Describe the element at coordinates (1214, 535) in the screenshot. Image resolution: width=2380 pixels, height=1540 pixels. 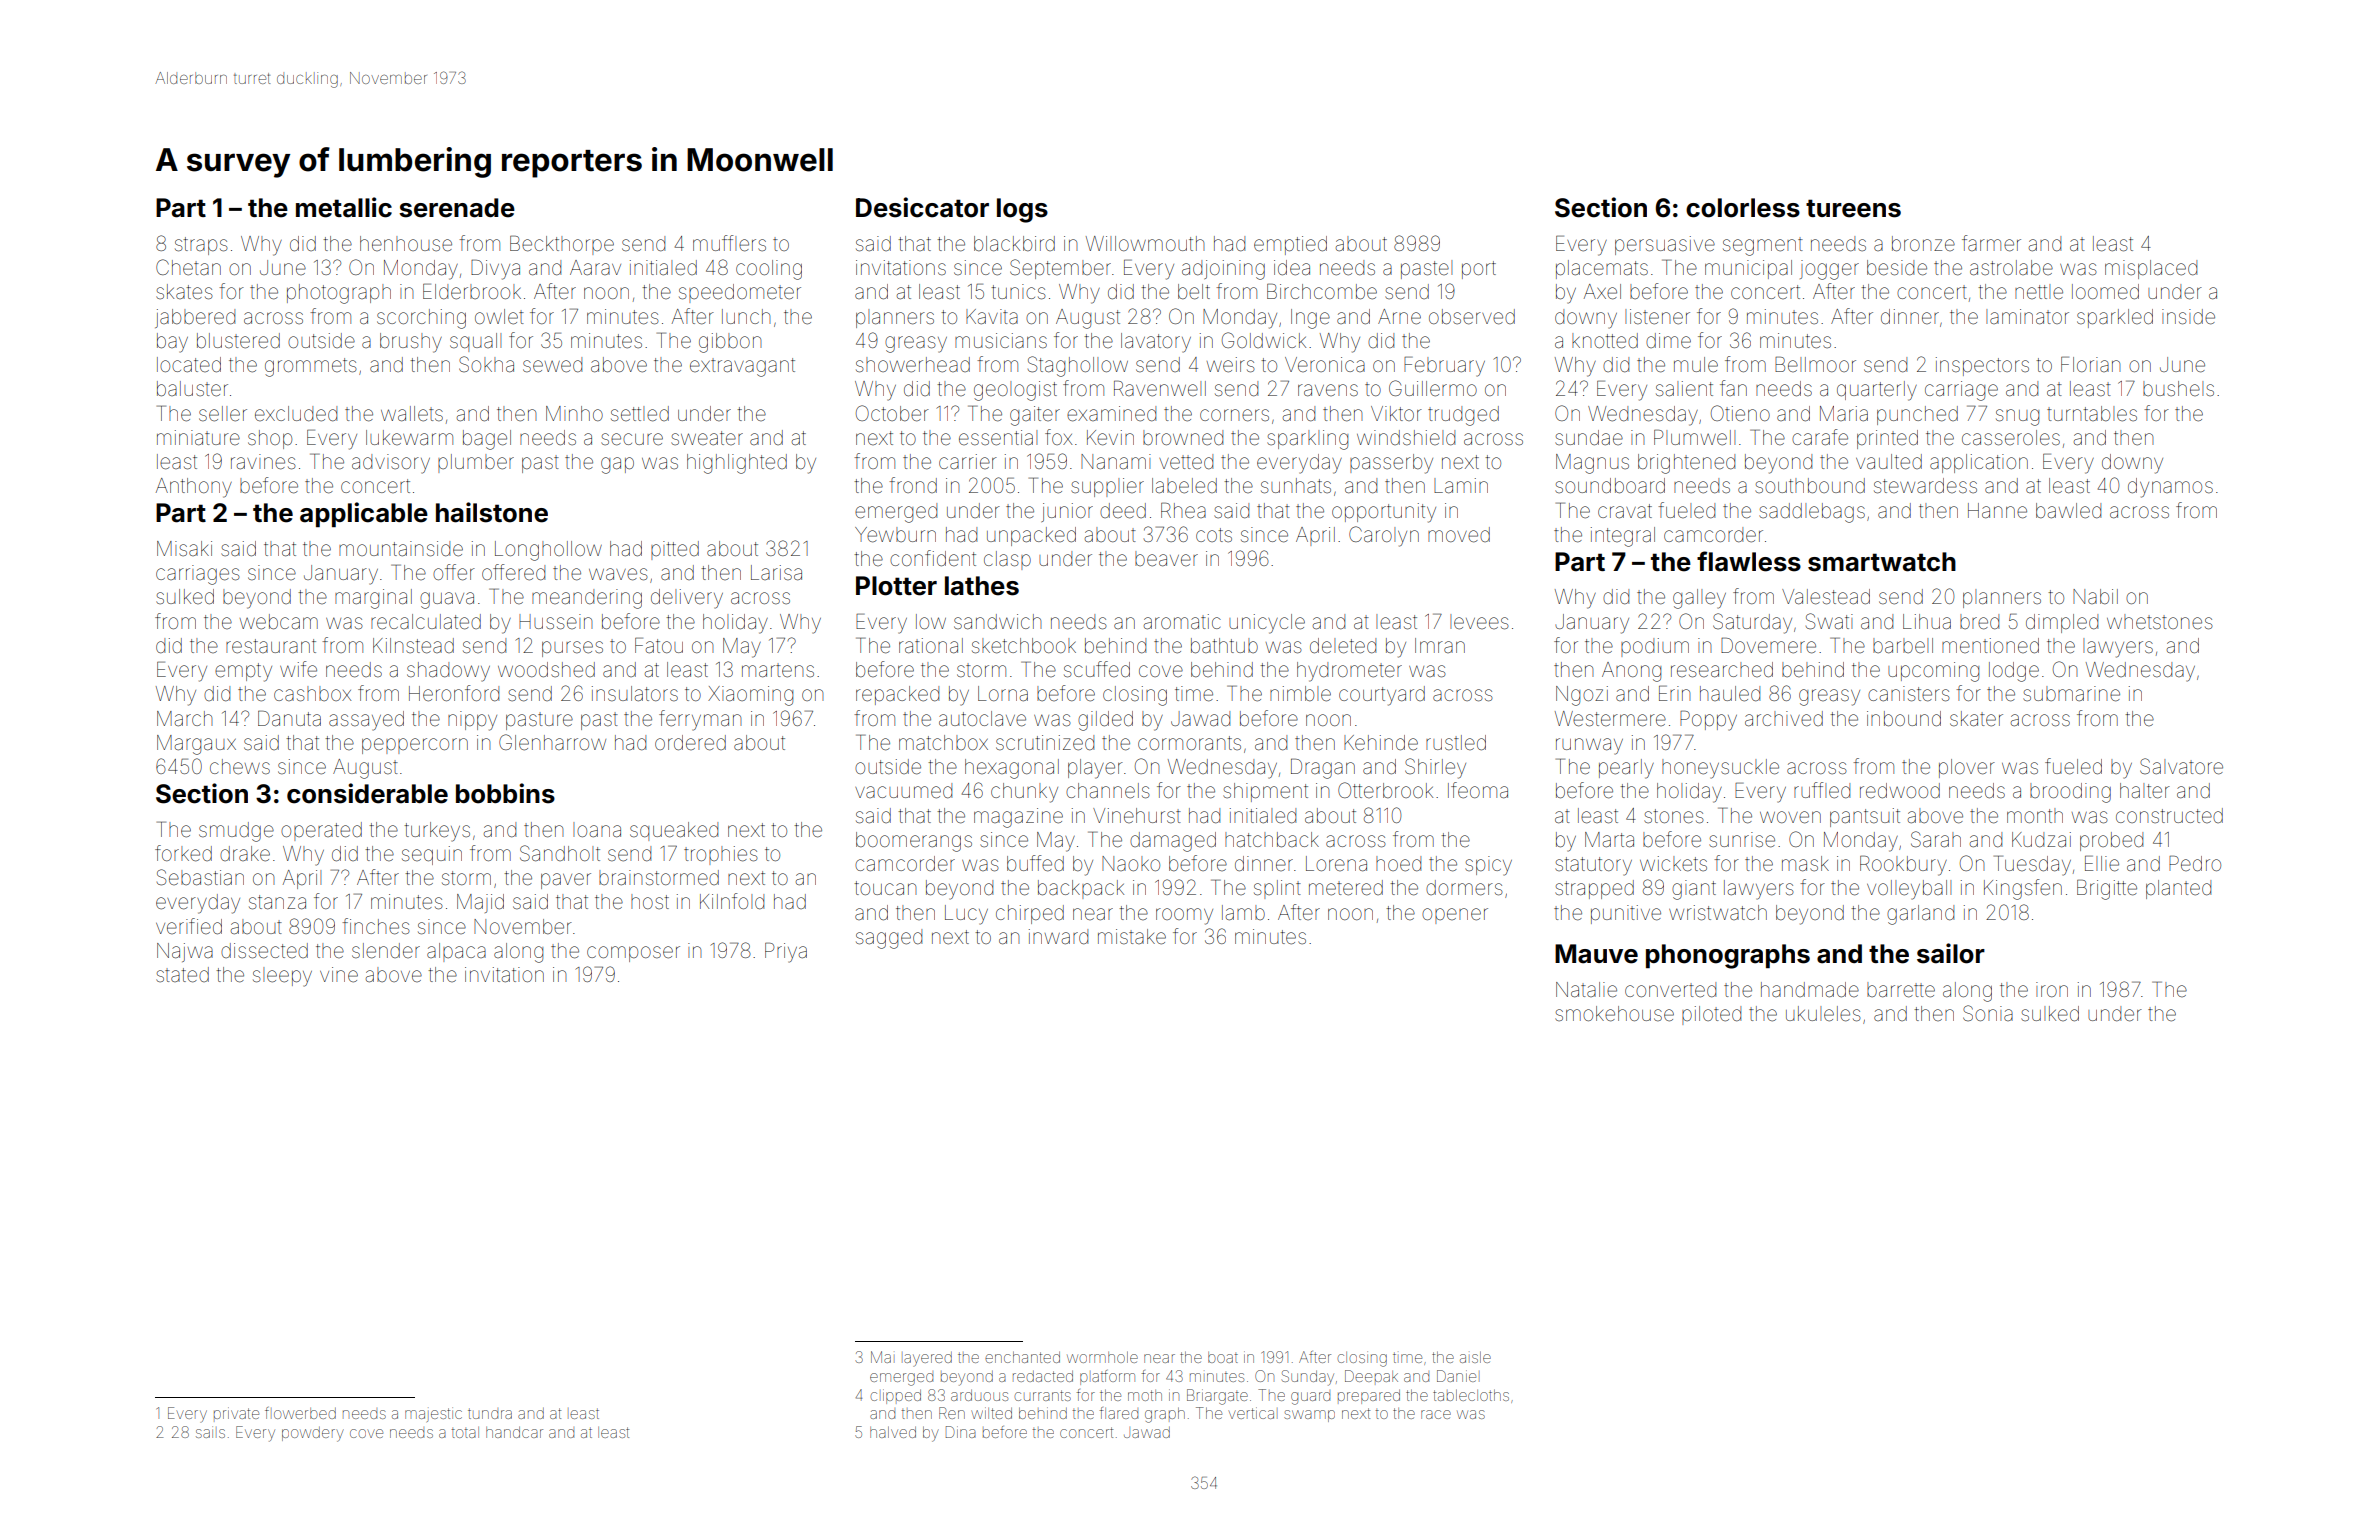
I see `cots` at that location.
